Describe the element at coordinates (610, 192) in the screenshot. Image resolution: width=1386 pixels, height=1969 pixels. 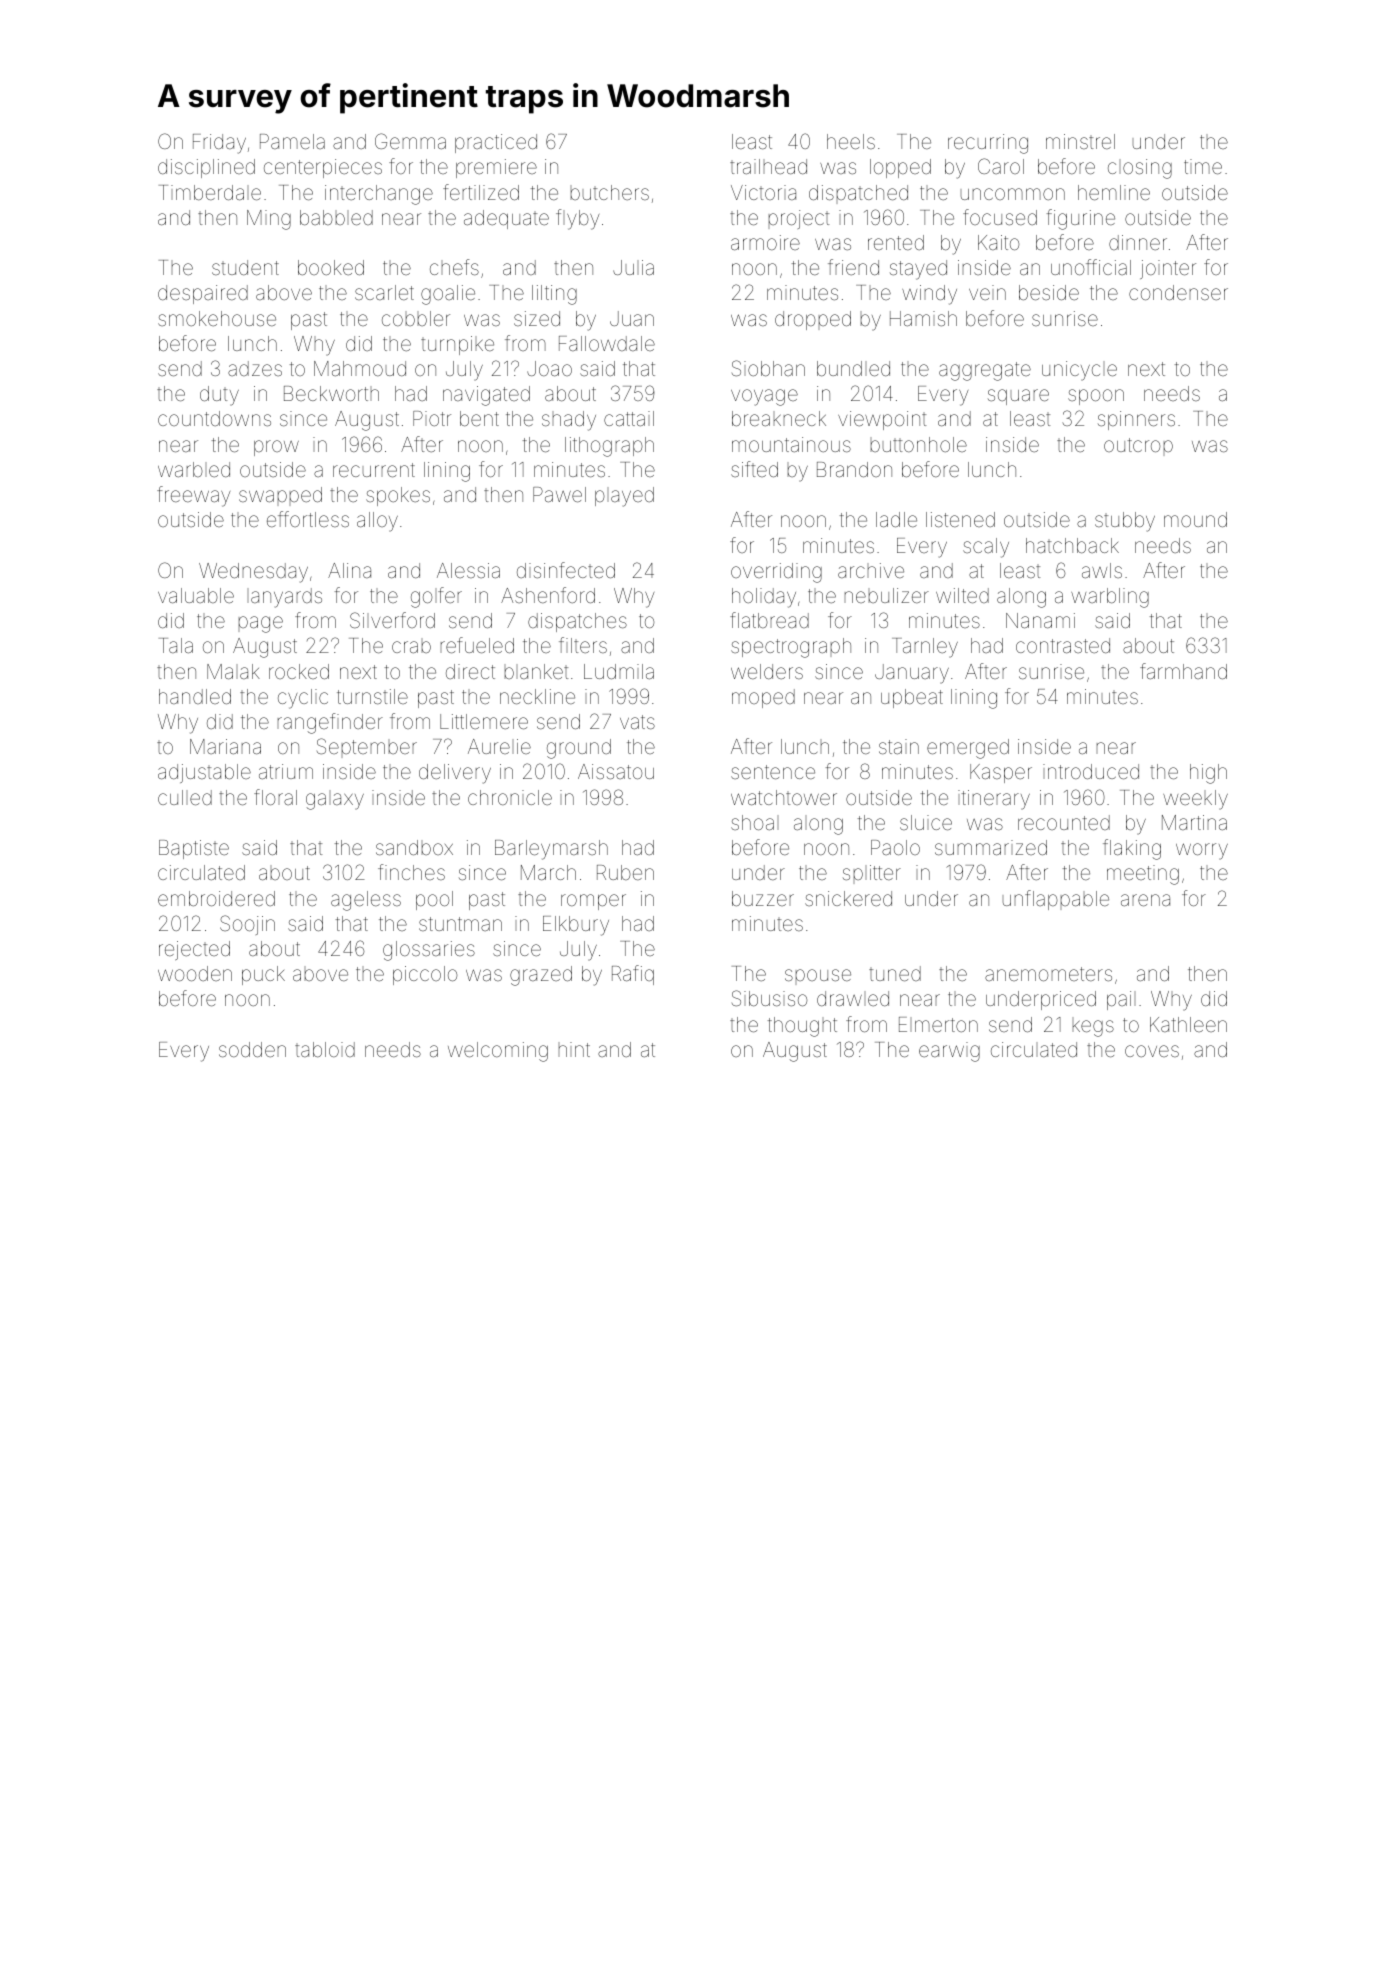
I see `butchers` at that location.
